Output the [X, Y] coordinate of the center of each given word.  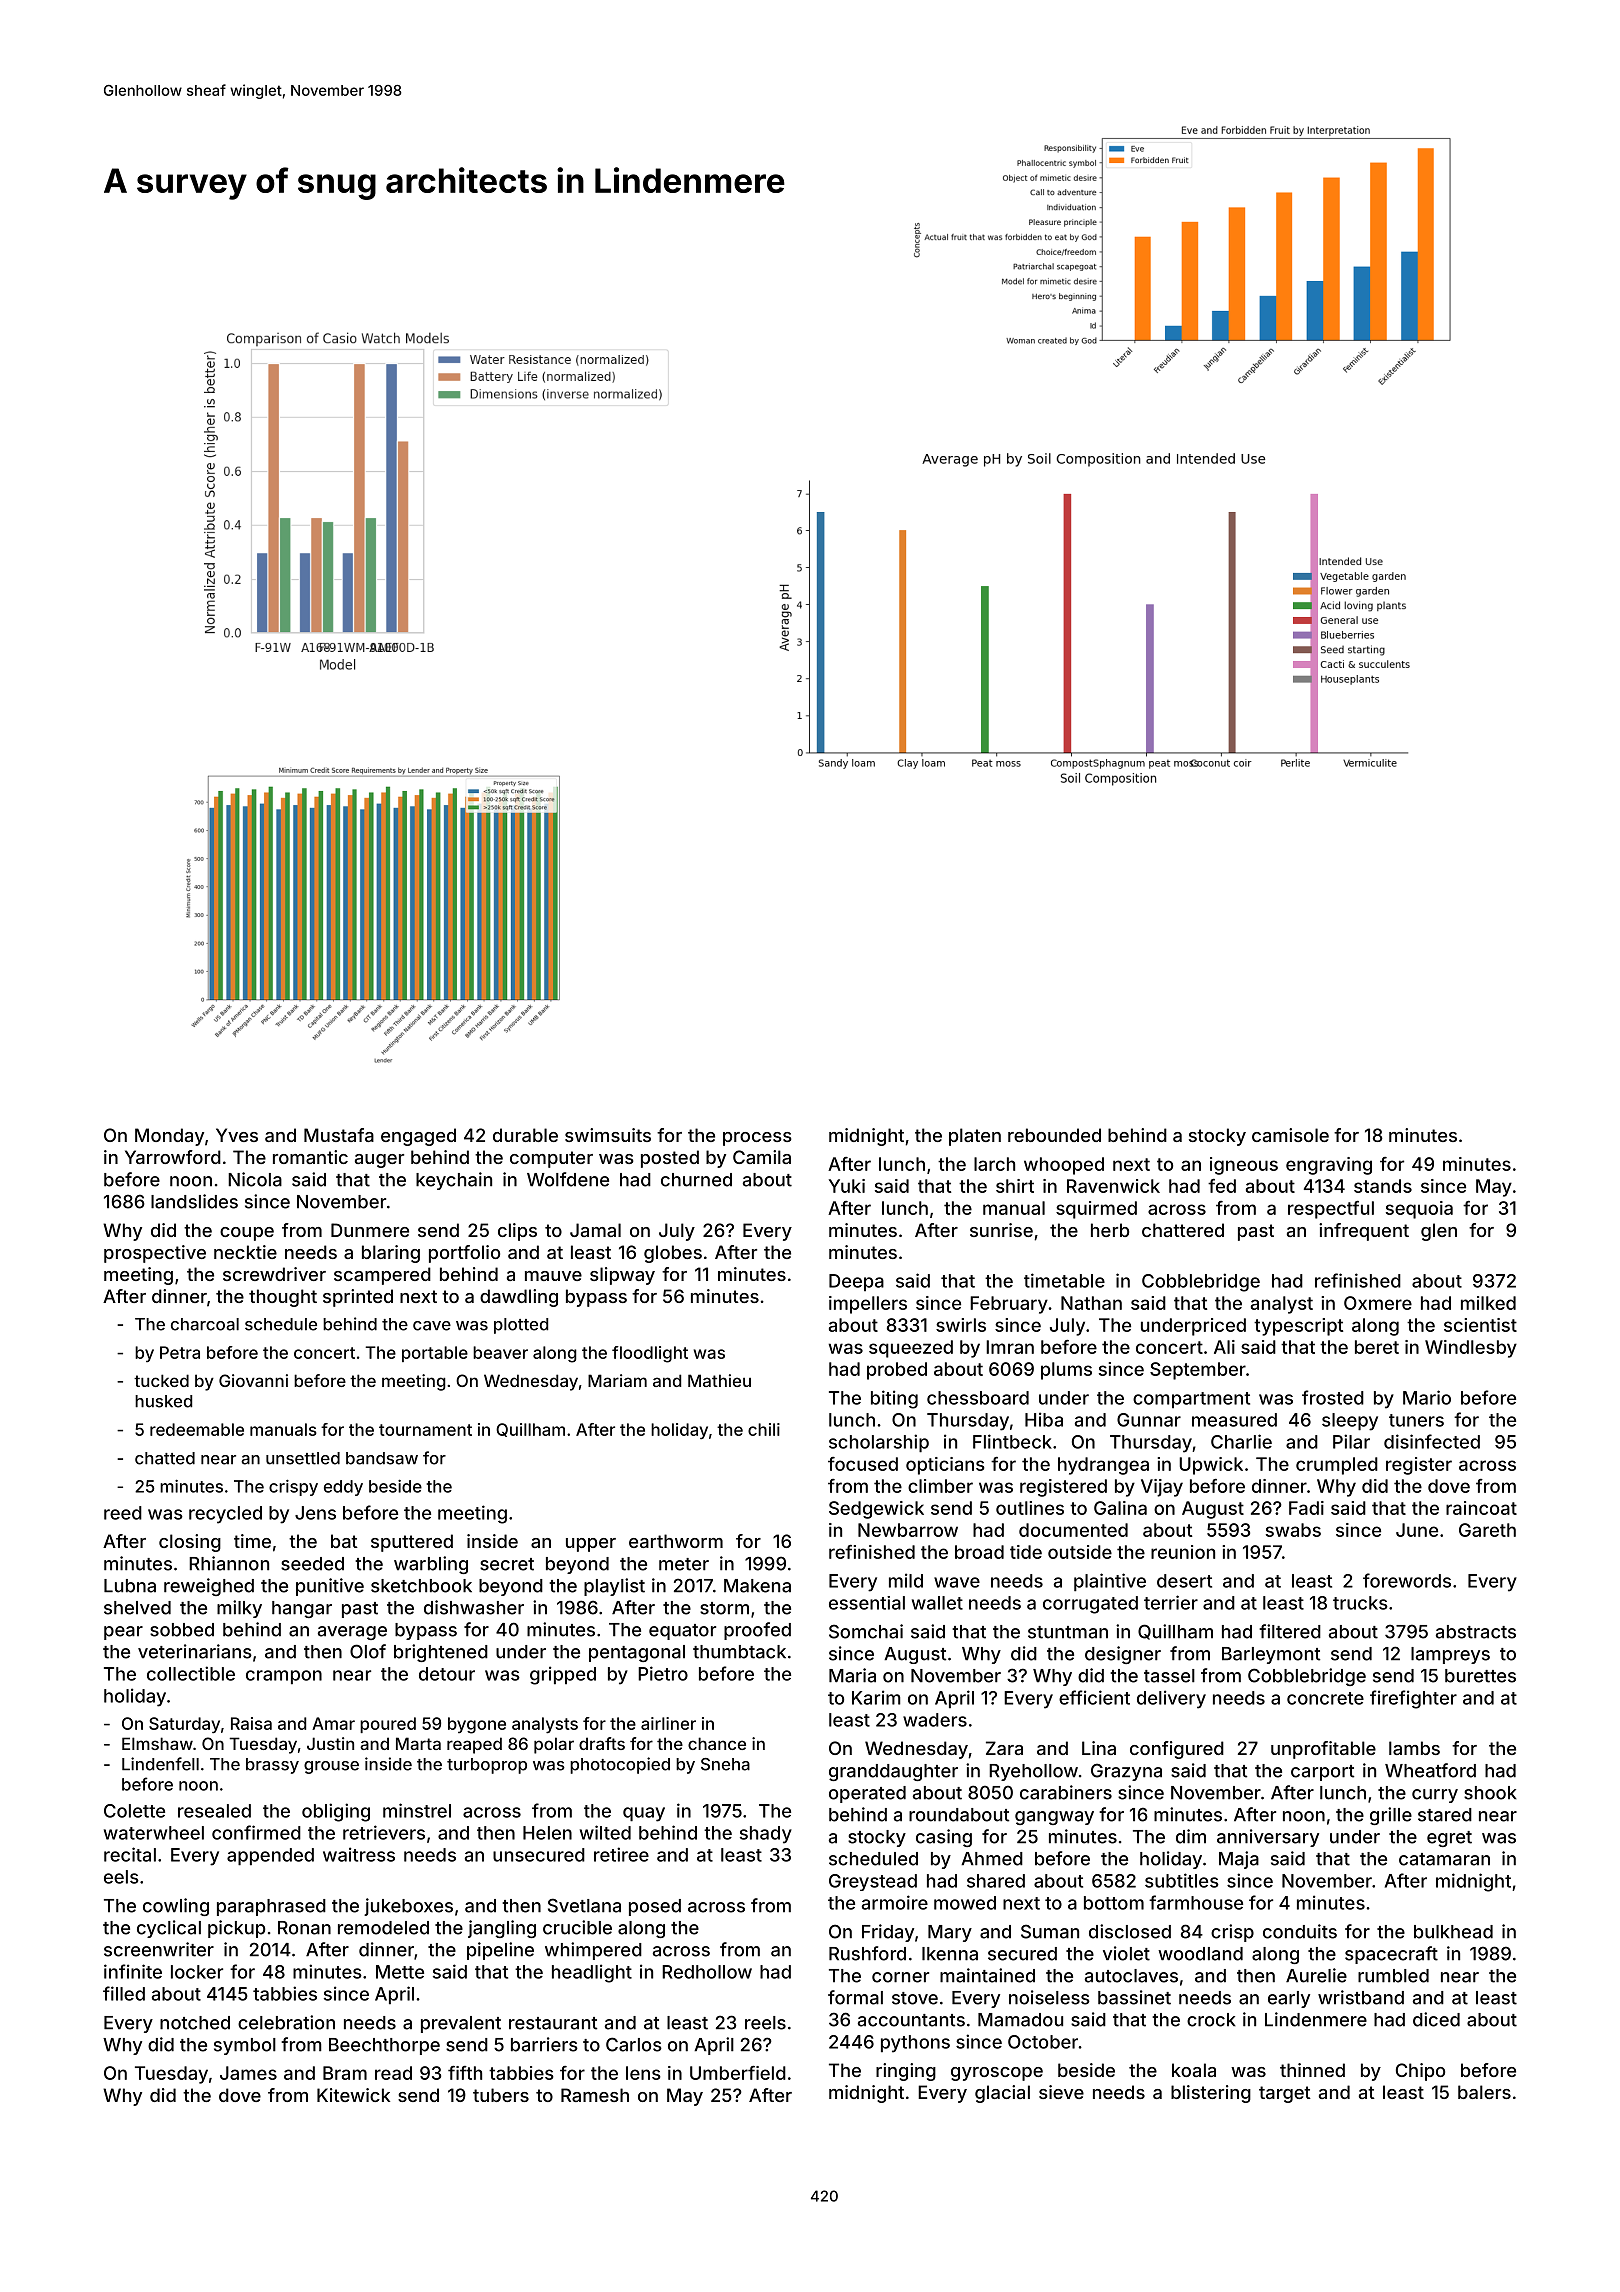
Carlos [634, 2044]
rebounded [1054, 1135]
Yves [237, 1135]
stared [1445, 1815]
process [757, 1139]
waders [935, 1720]
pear [123, 1633]
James [248, 2073]
